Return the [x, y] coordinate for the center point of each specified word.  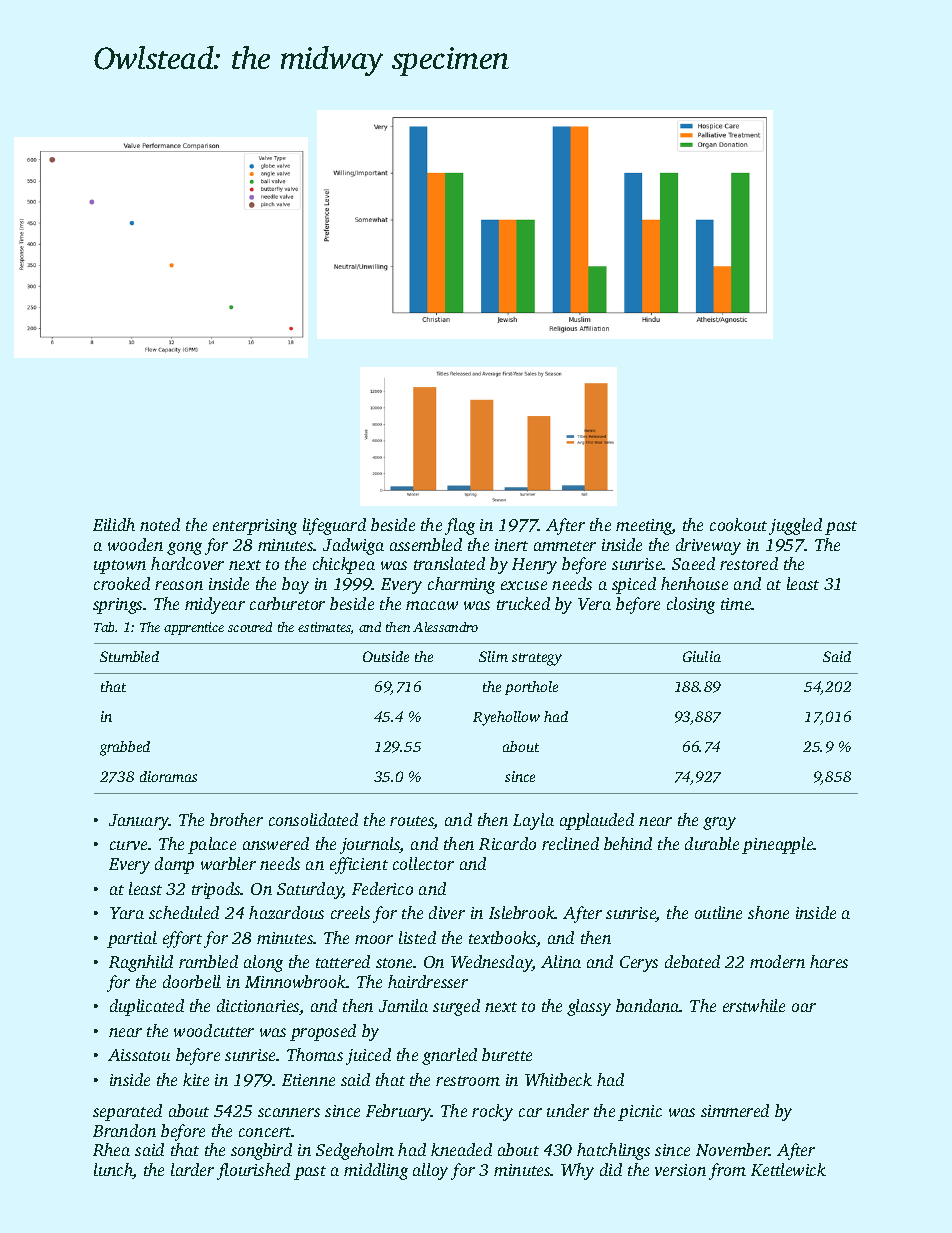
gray [719, 823]
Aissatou [139, 1055]
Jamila [403, 1005]
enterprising [255, 527]
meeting [644, 527]
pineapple [778, 845]
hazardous [286, 912]
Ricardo [507, 843]
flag [460, 526]
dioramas [168, 776]
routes [412, 822]
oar [804, 1007]
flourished [253, 1171]
